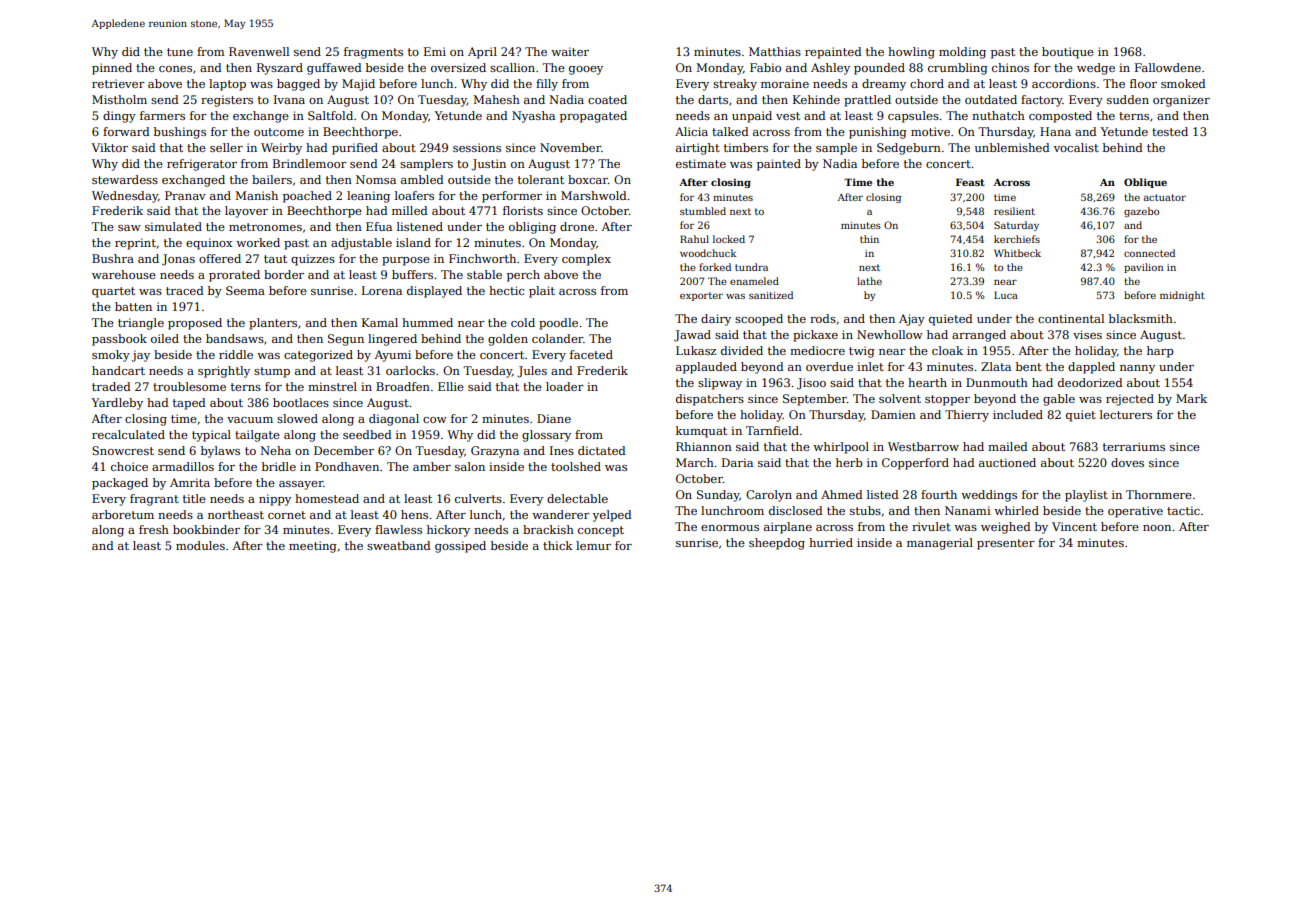 The image size is (1308, 924). I want to click on planters, so click(273, 324).
